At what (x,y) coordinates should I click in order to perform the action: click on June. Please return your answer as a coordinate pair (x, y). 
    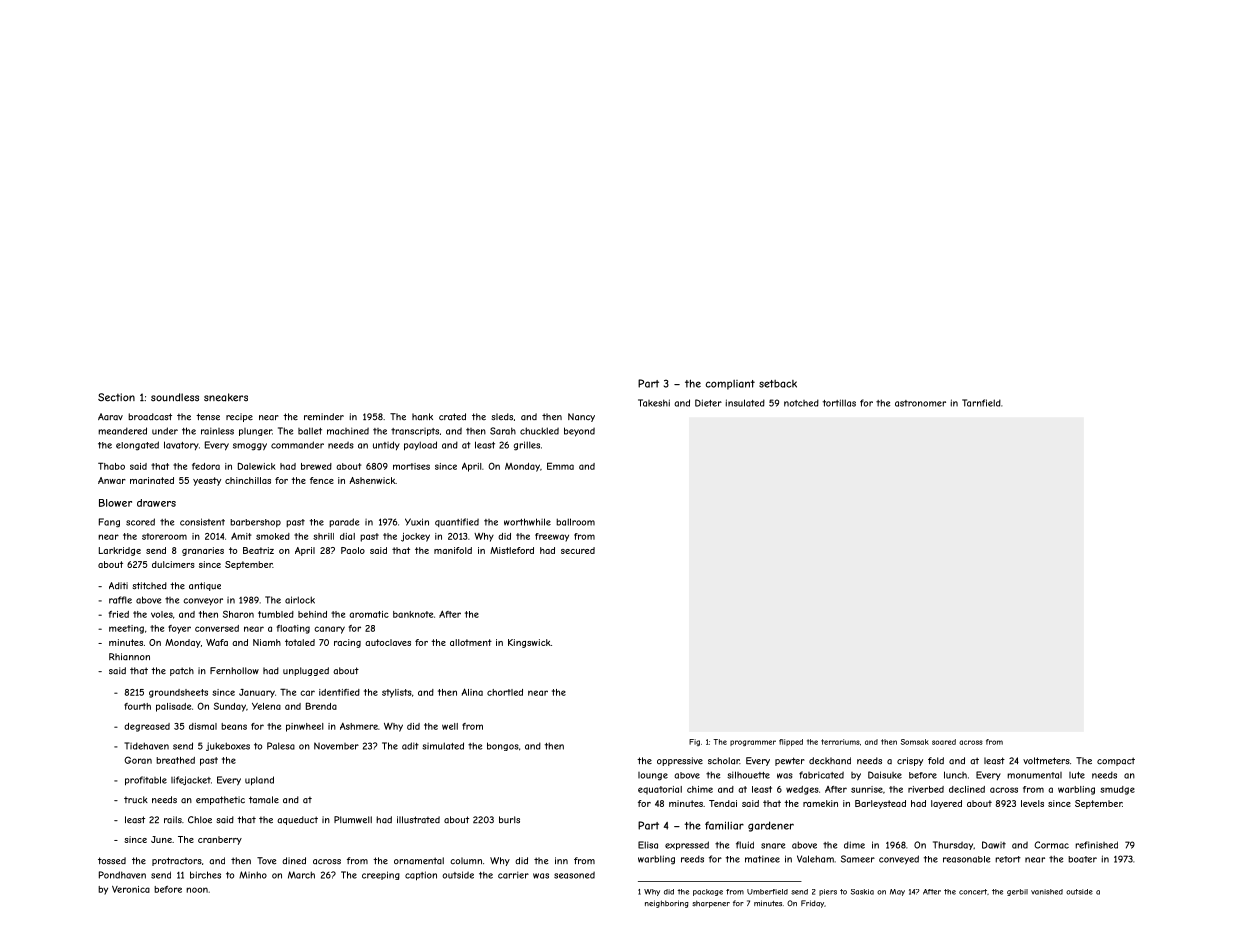
    Looking at the image, I should click on (161, 839).
